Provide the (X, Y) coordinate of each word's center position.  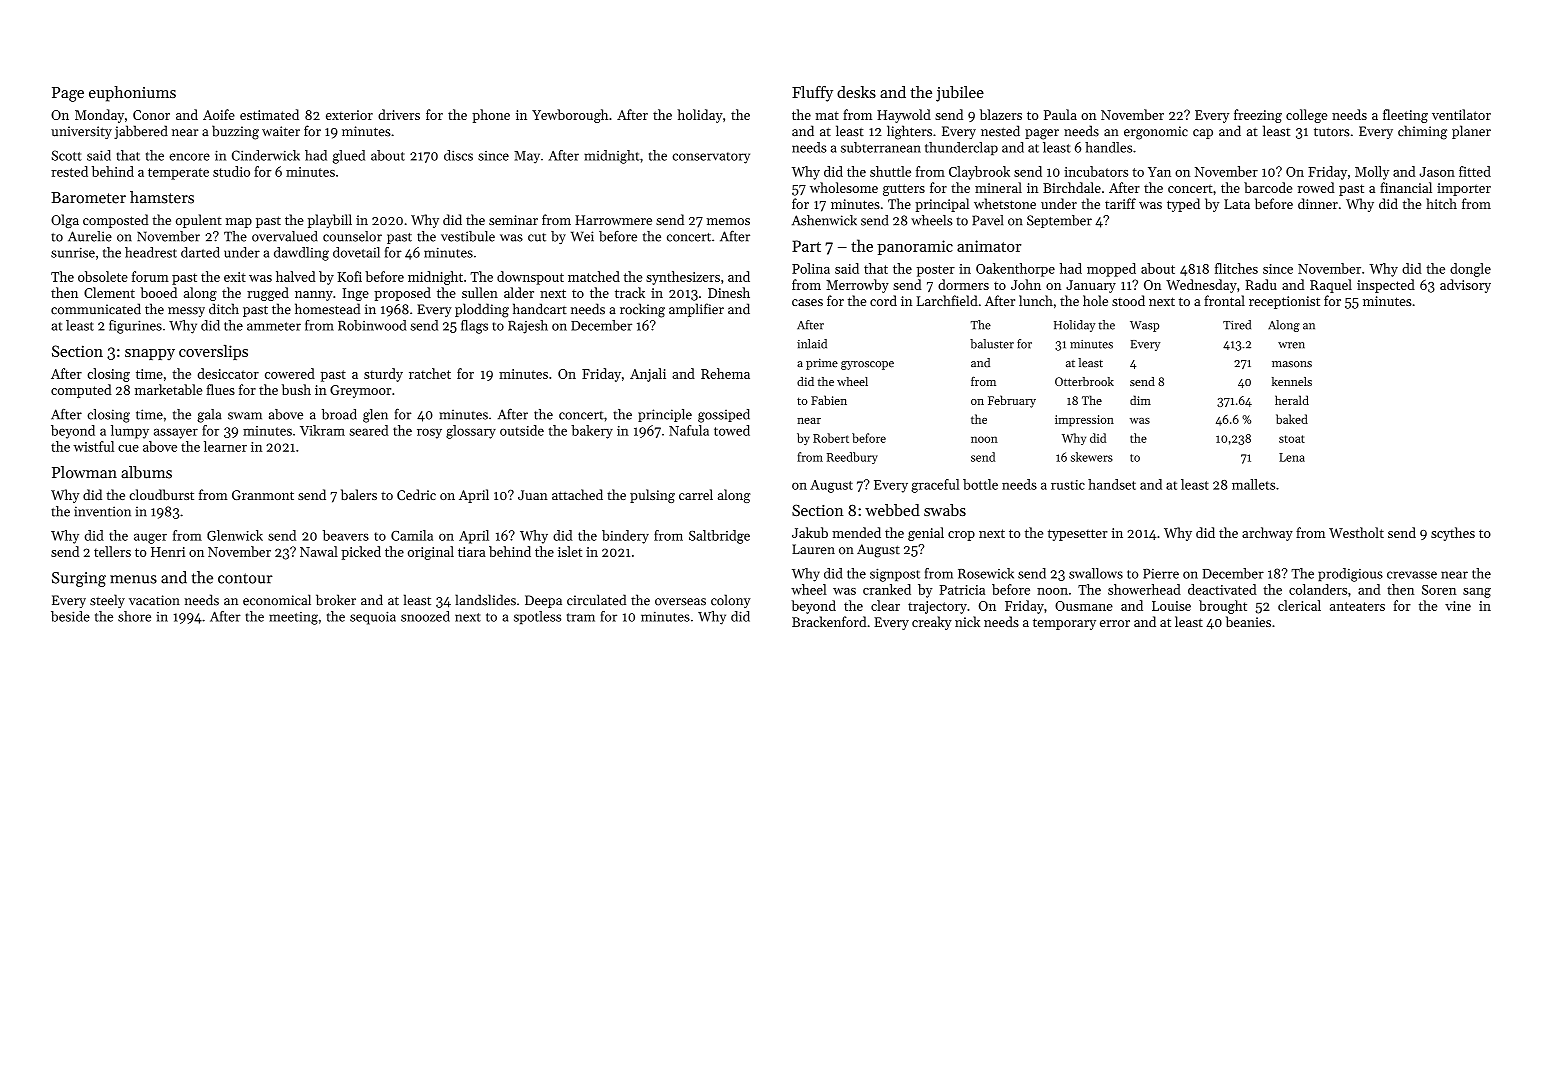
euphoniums (132, 94)
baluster (992, 344)
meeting (293, 618)
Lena (1292, 457)
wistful (93, 446)
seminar (513, 220)
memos (728, 221)
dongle (1470, 270)
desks (856, 92)
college (1306, 116)
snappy (150, 355)
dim (1140, 400)
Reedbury (852, 458)
